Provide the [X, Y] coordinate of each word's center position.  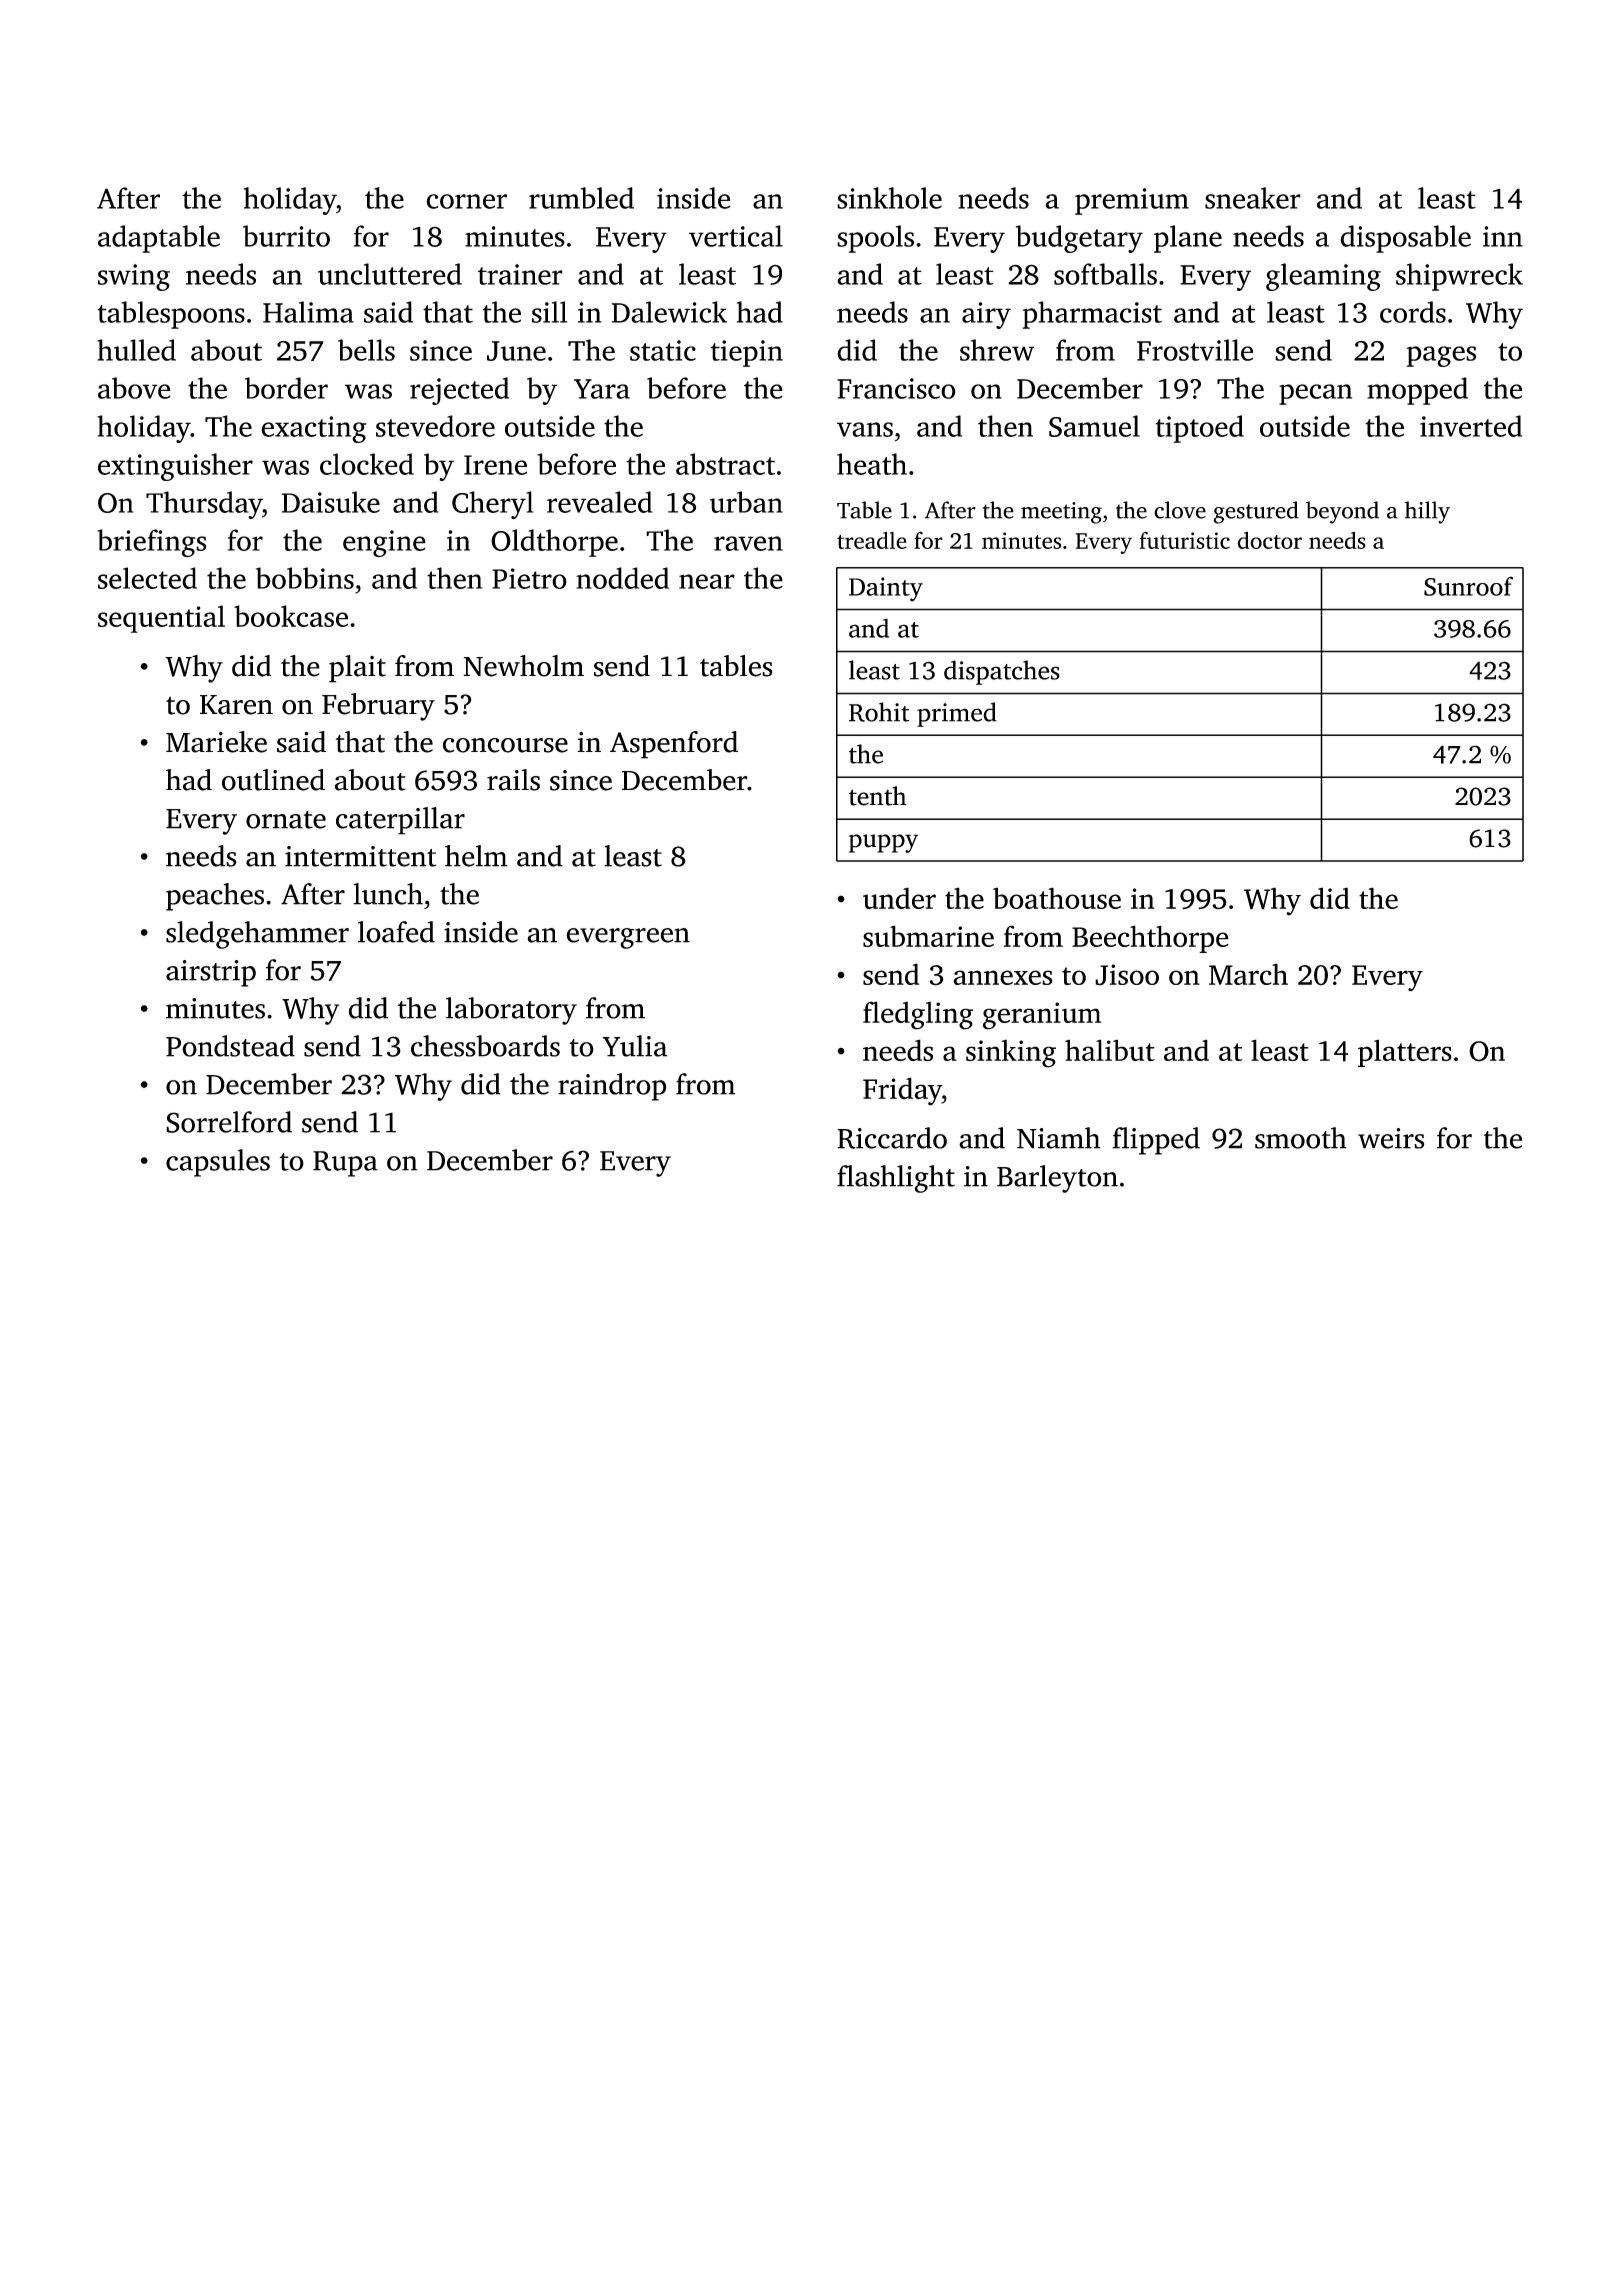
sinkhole [889, 198]
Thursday [204, 505]
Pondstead [230, 1046]
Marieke [216, 742]
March [1248, 974]
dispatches [1002, 672]
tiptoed [1200, 429]
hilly [1427, 512]
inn [1503, 236]
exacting [313, 429]
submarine [928, 936]
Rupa [345, 1164]
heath [872, 464]
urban [746, 502]
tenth [878, 796]
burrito [286, 236]
